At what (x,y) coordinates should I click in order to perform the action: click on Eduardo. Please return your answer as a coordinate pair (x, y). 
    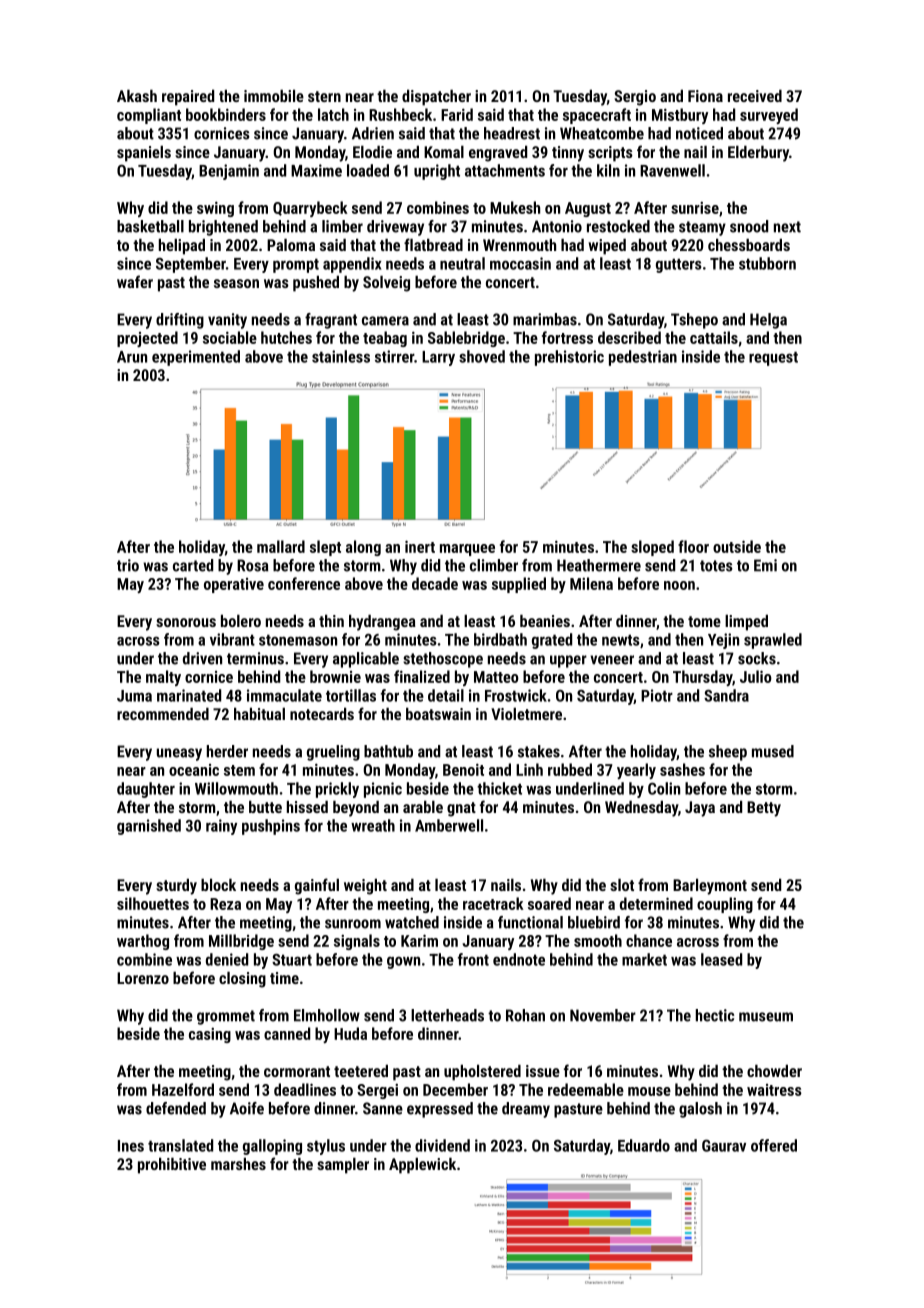
    Looking at the image, I should click on (644, 1145).
